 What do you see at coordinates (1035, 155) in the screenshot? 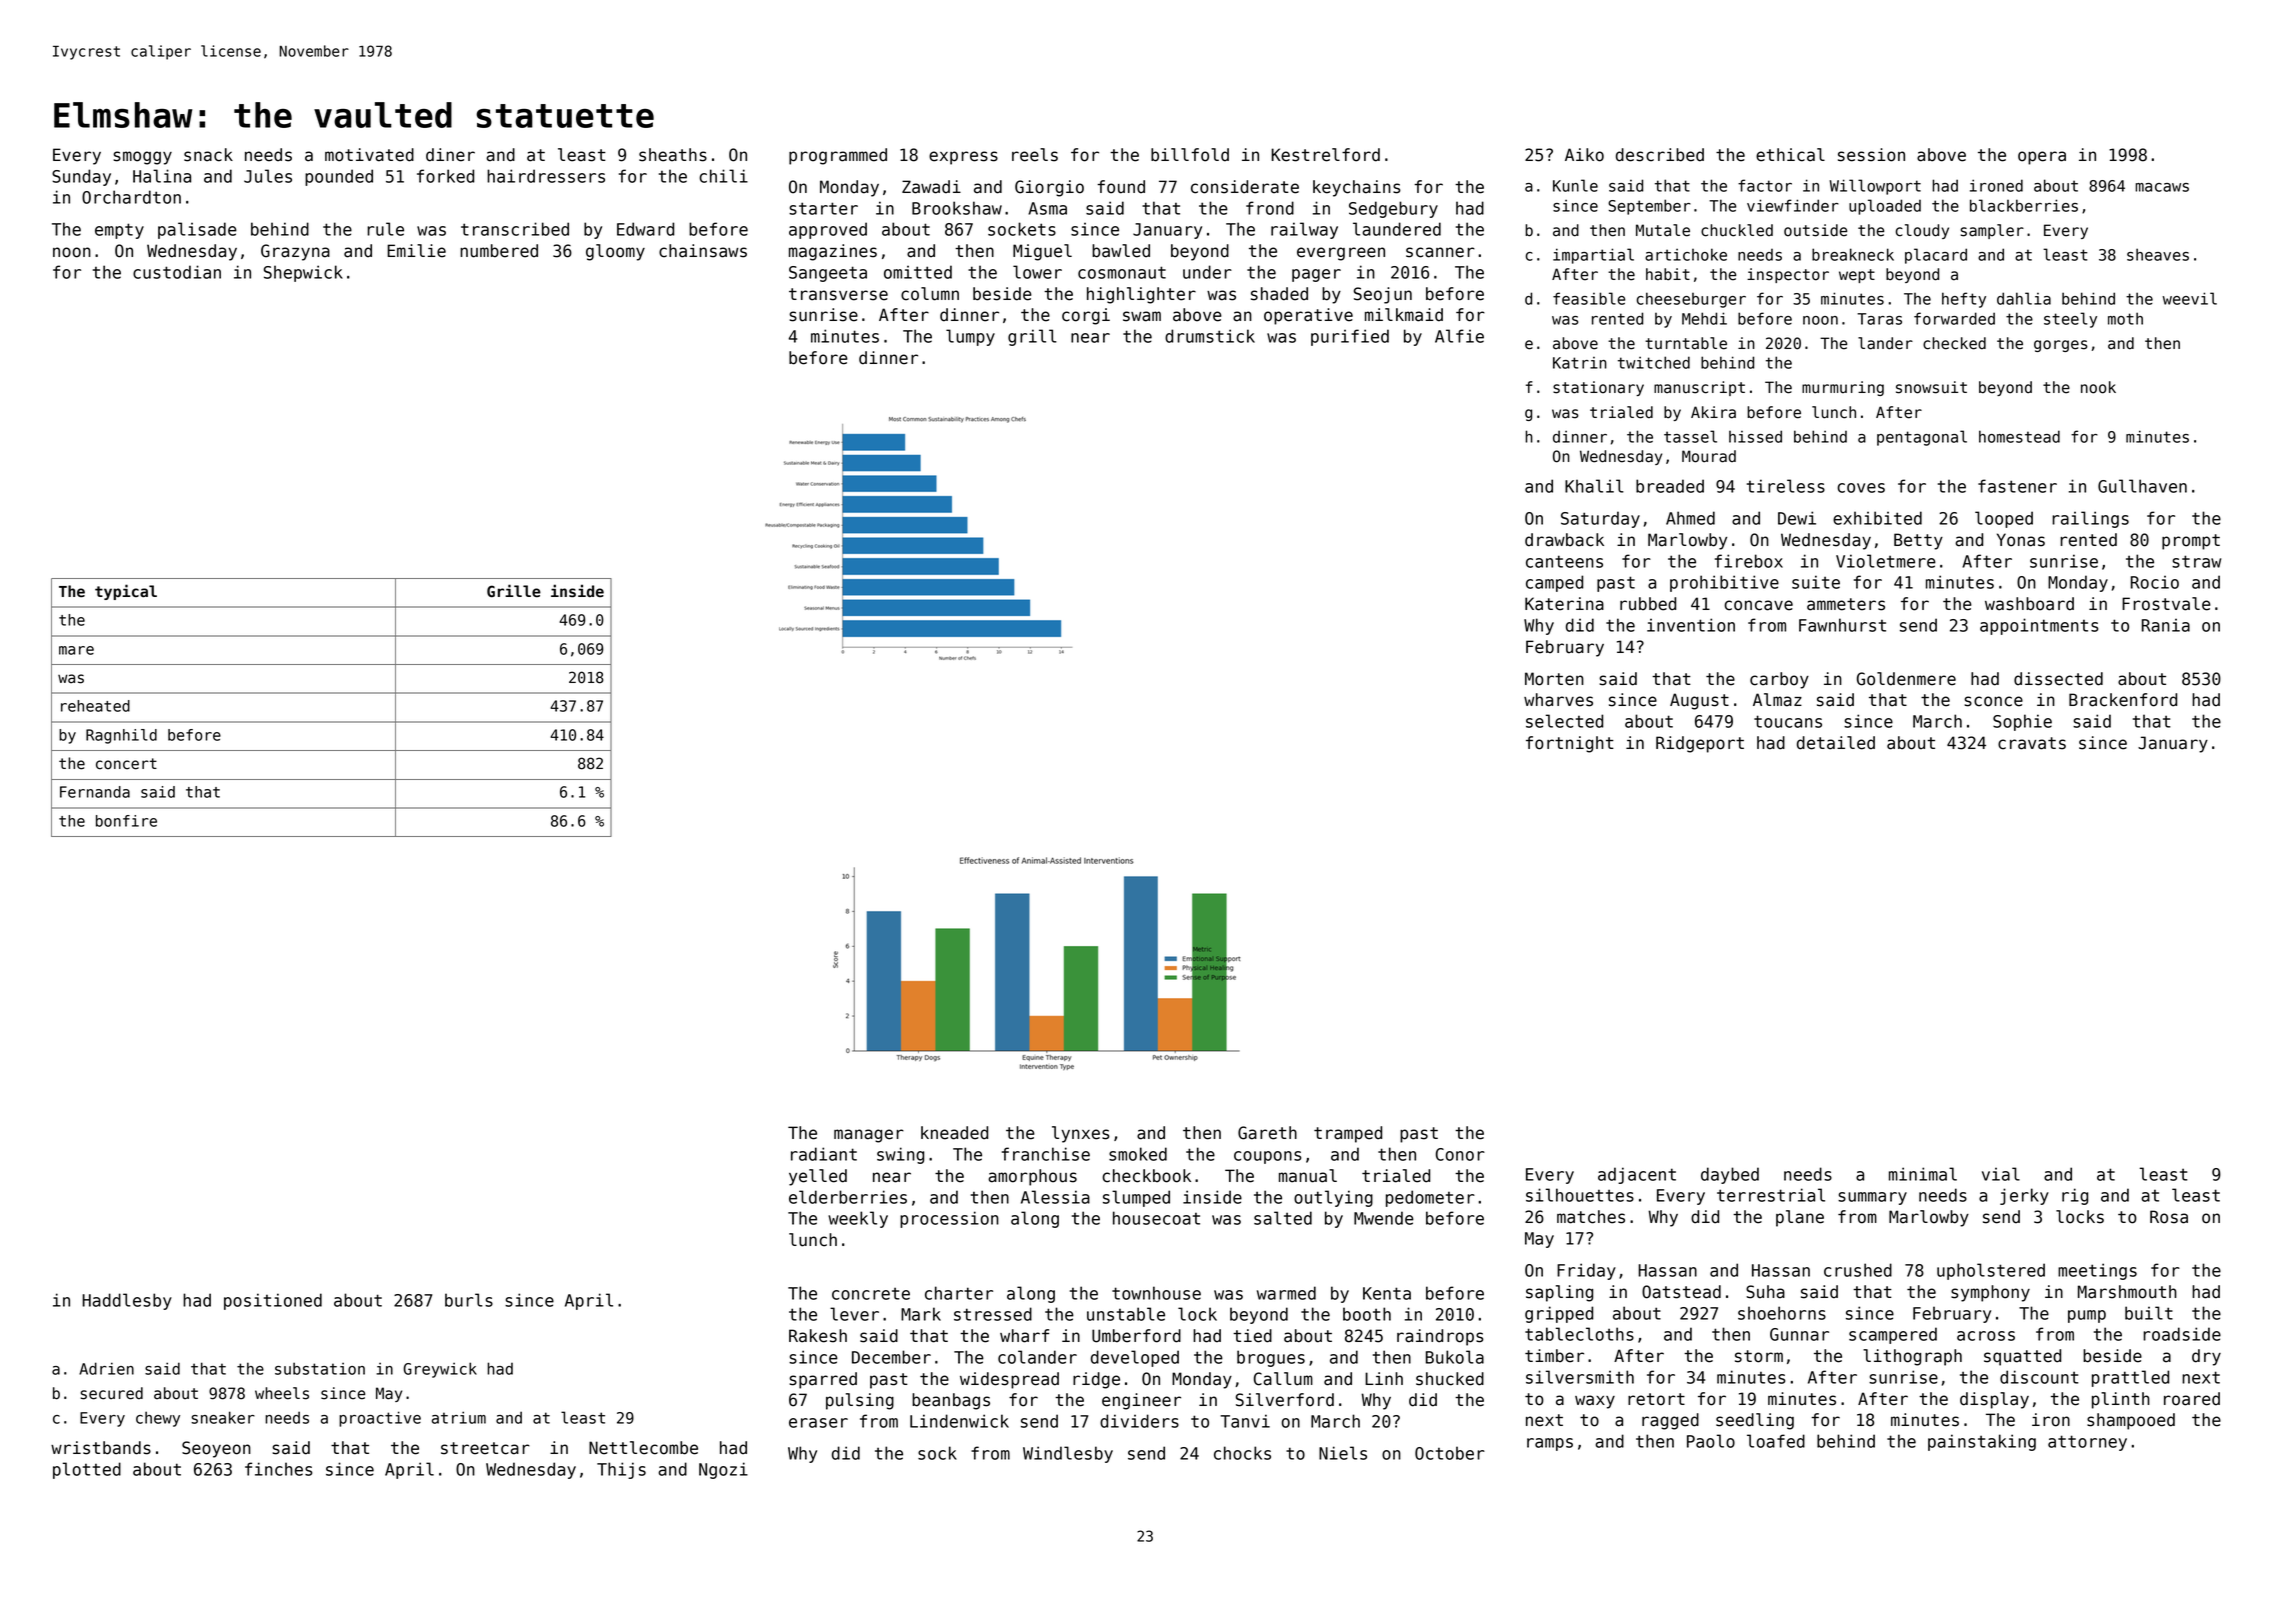
I see `reels` at bounding box center [1035, 155].
